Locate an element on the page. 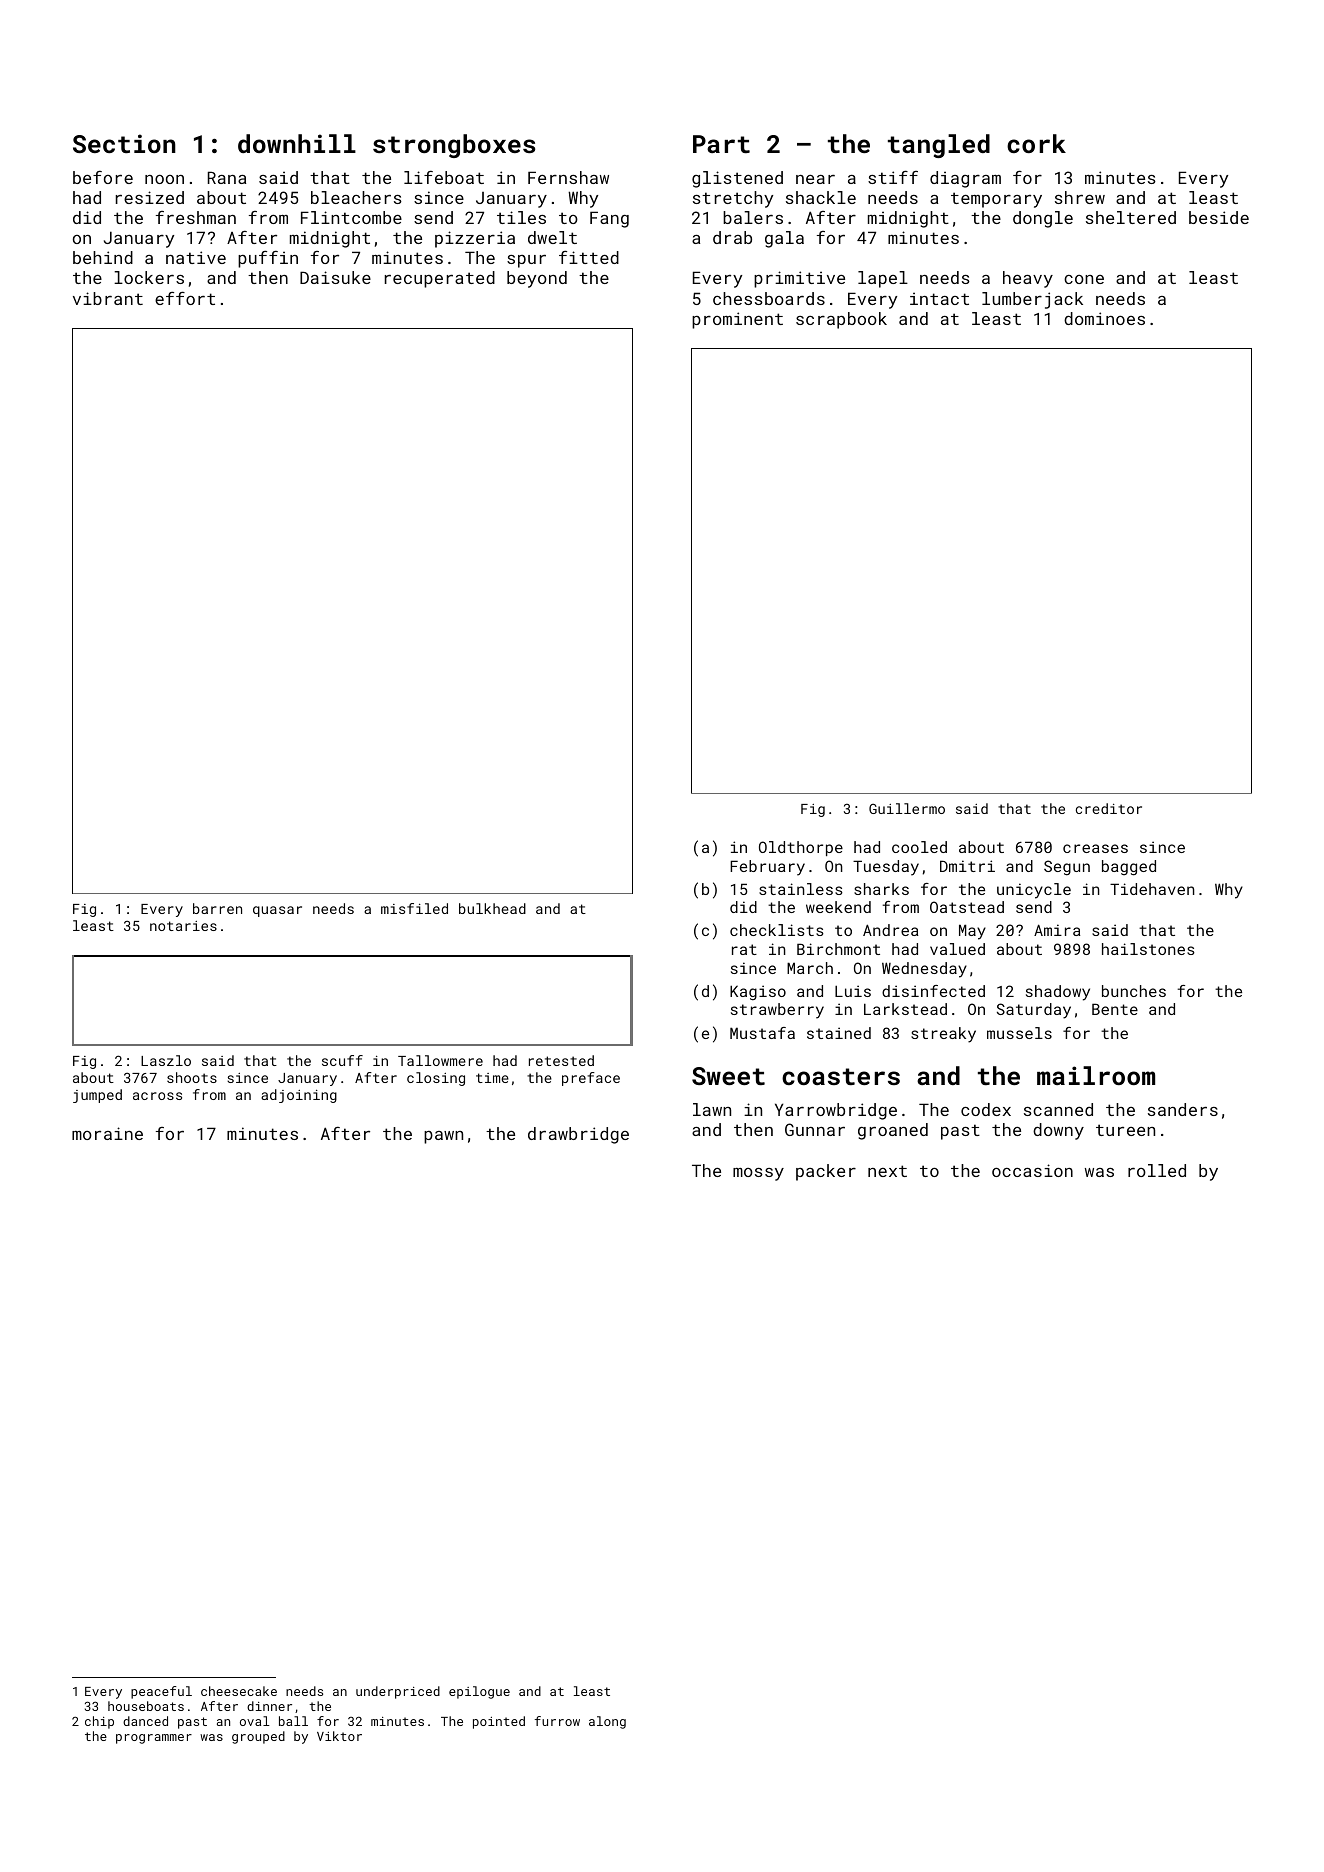 This page has height=1872, width=1324. effort is located at coordinates (185, 298).
